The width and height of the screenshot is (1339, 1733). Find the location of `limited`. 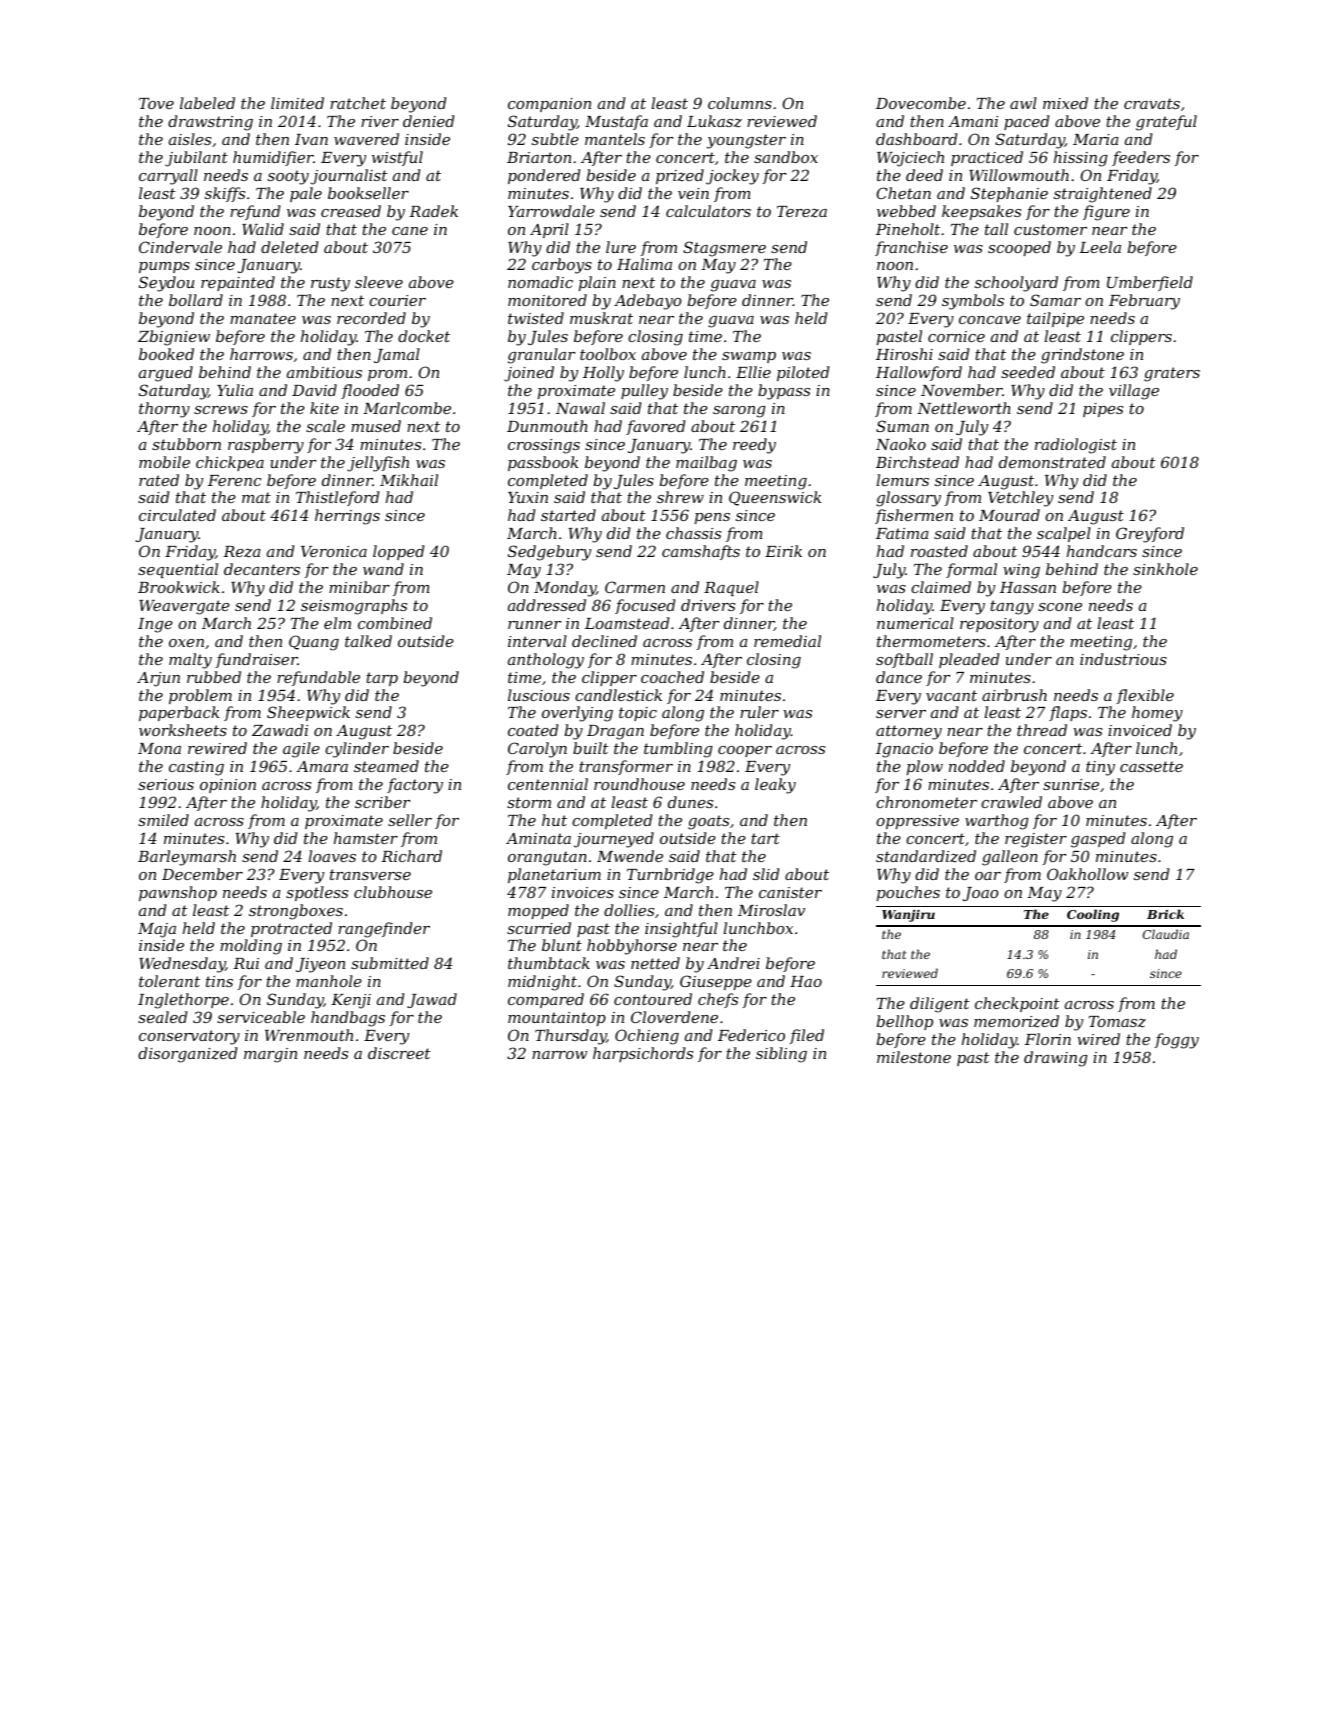

limited is located at coordinates (297, 103).
